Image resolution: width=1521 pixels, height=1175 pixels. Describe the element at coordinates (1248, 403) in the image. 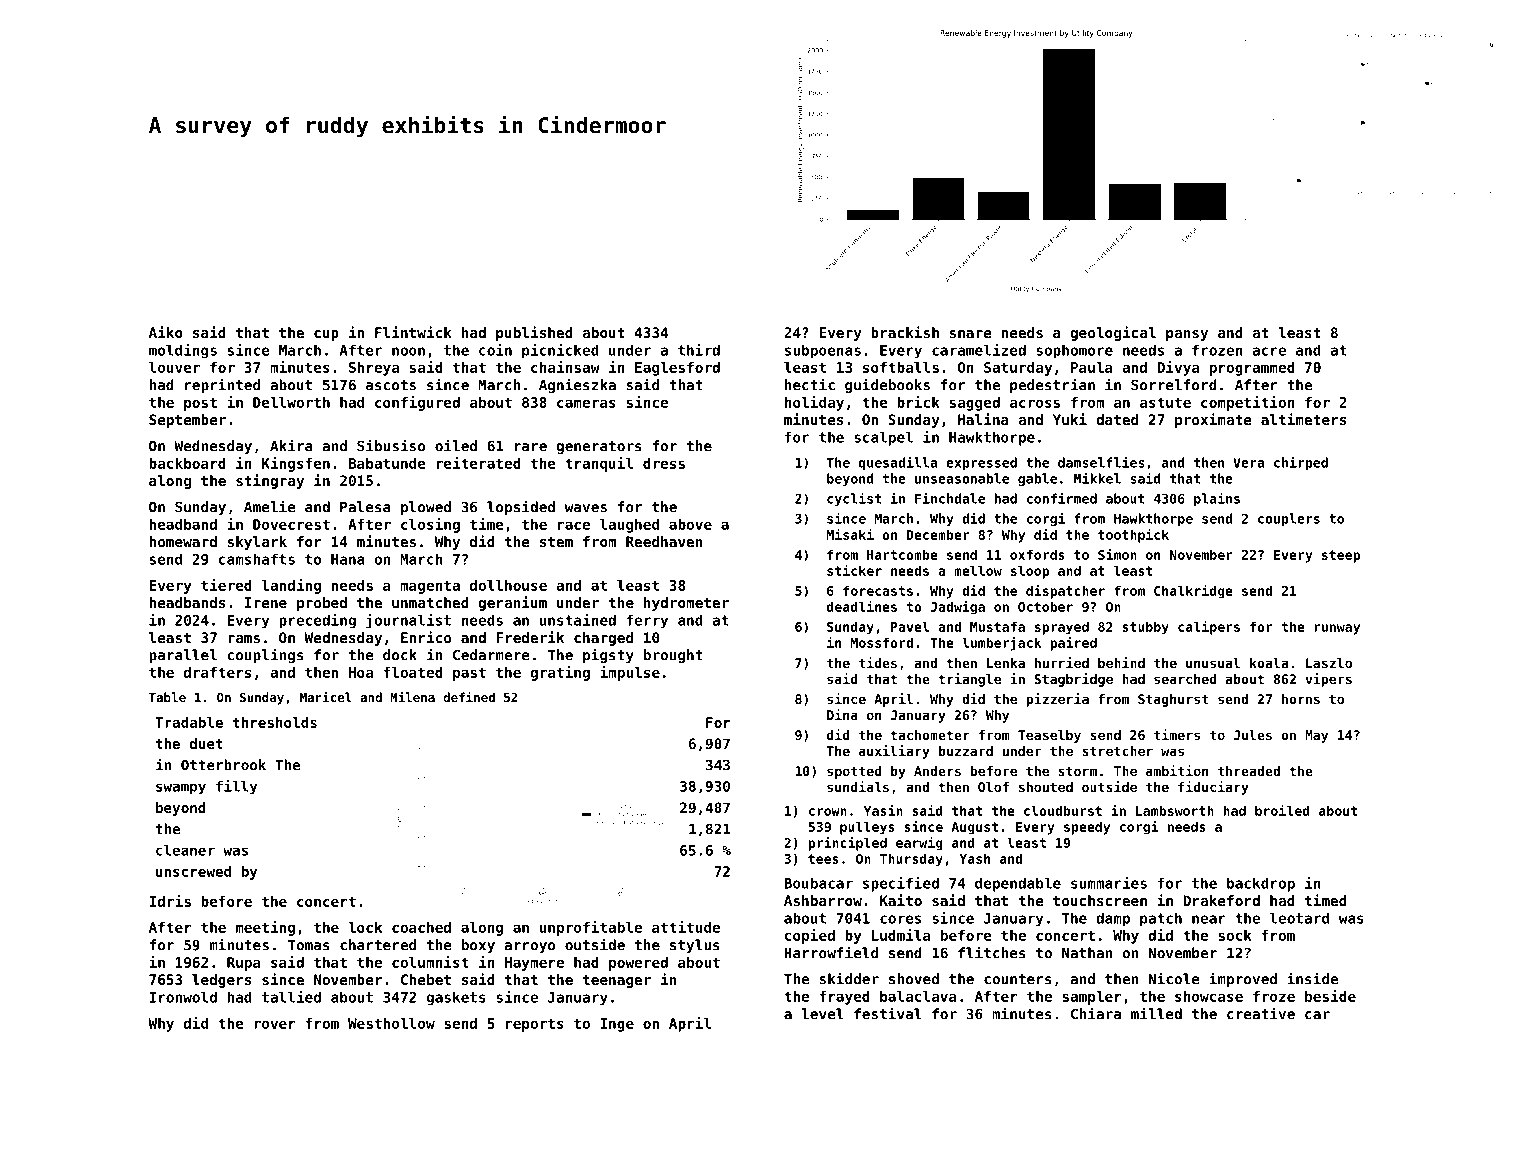

I see `competition` at that location.
